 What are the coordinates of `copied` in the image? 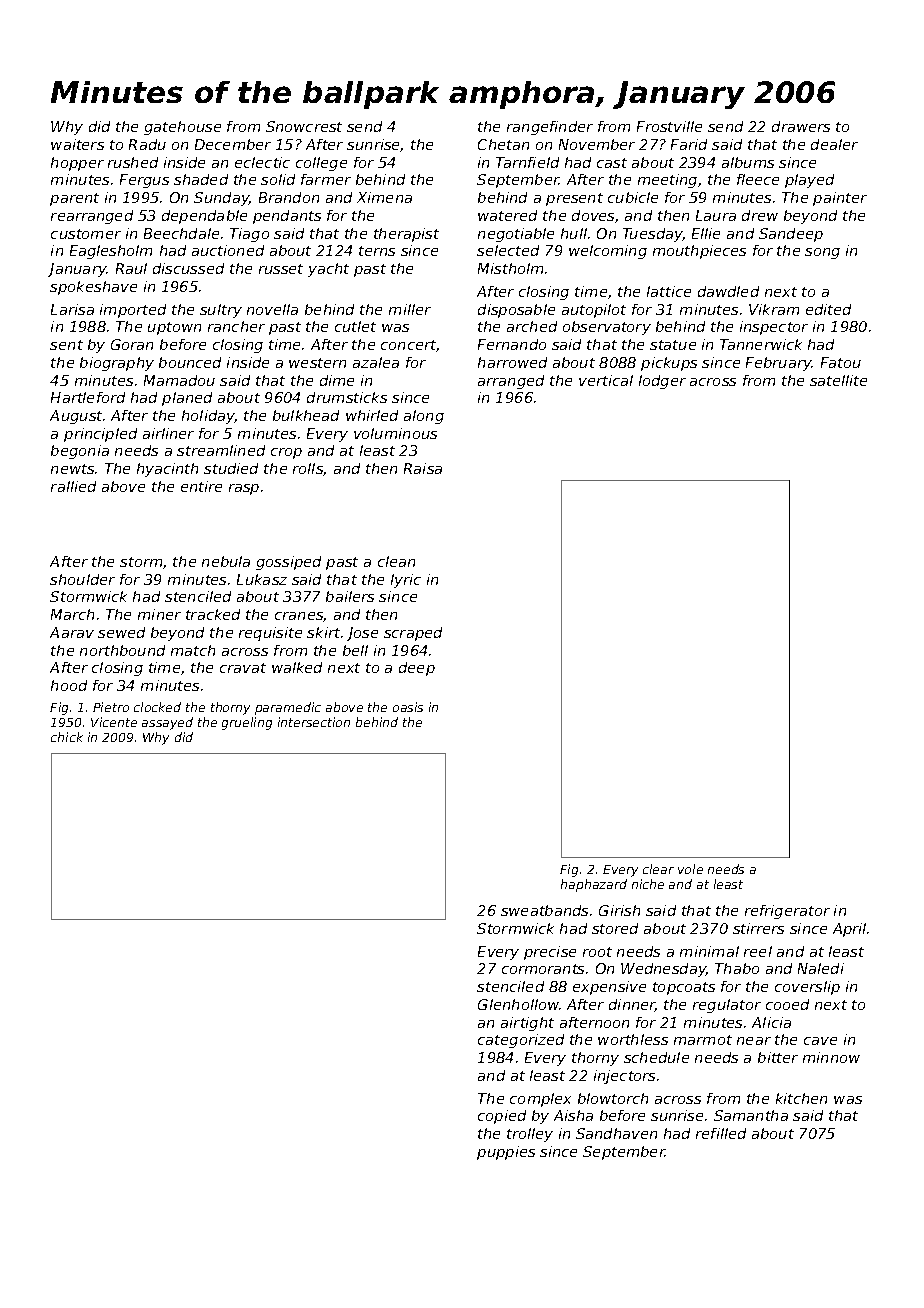 It's located at (502, 1117).
